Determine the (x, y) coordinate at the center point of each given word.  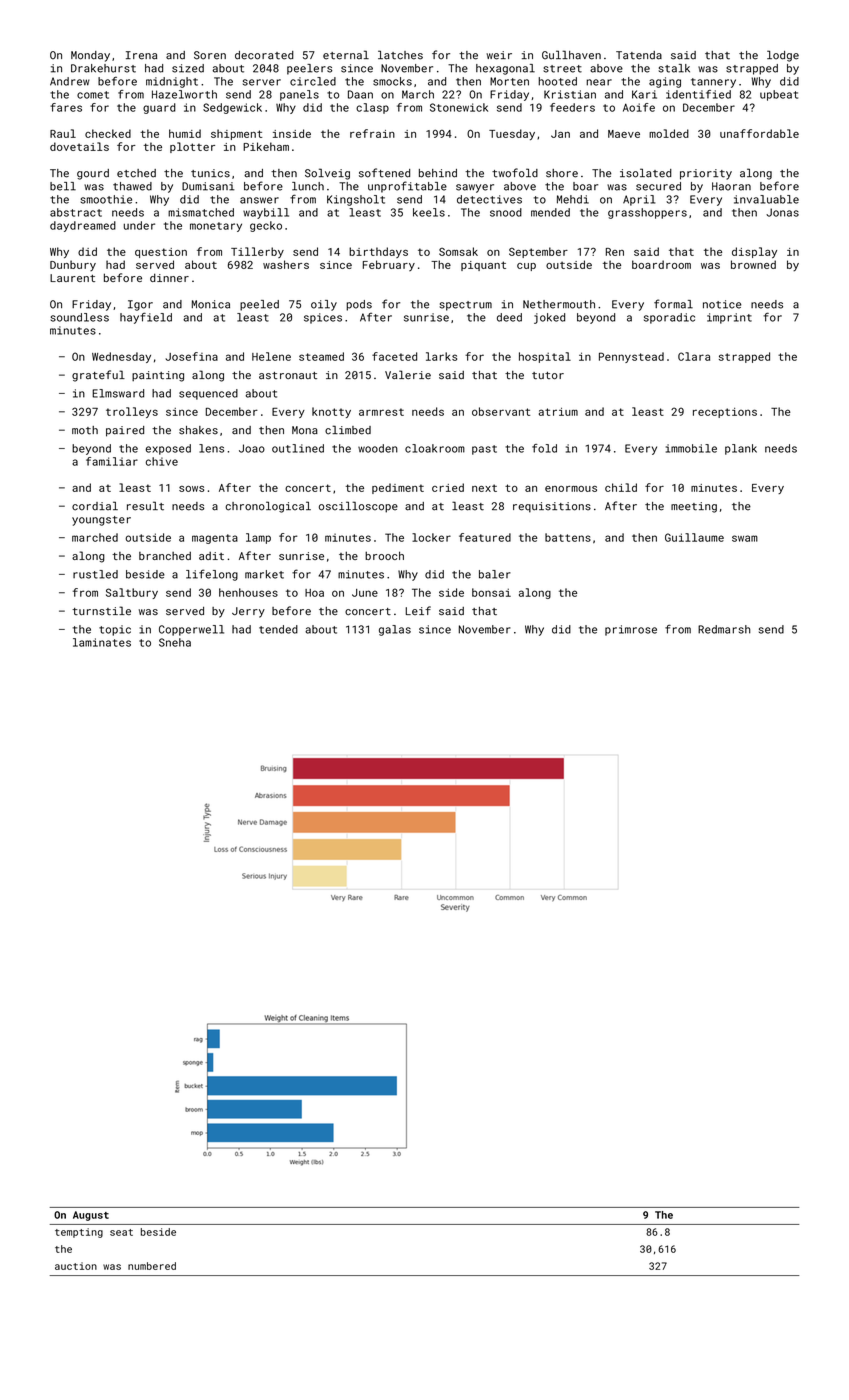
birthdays (378, 252)
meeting (694, 507)
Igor (140, 305)
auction (76, 1266)
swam (745, 538)
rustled (95, 574)
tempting (79, 1233)
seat (121, 1232)
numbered (152, 1266)
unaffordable (759, 133)
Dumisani (208, 186)
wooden (378, 448)
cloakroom (435, 448)
